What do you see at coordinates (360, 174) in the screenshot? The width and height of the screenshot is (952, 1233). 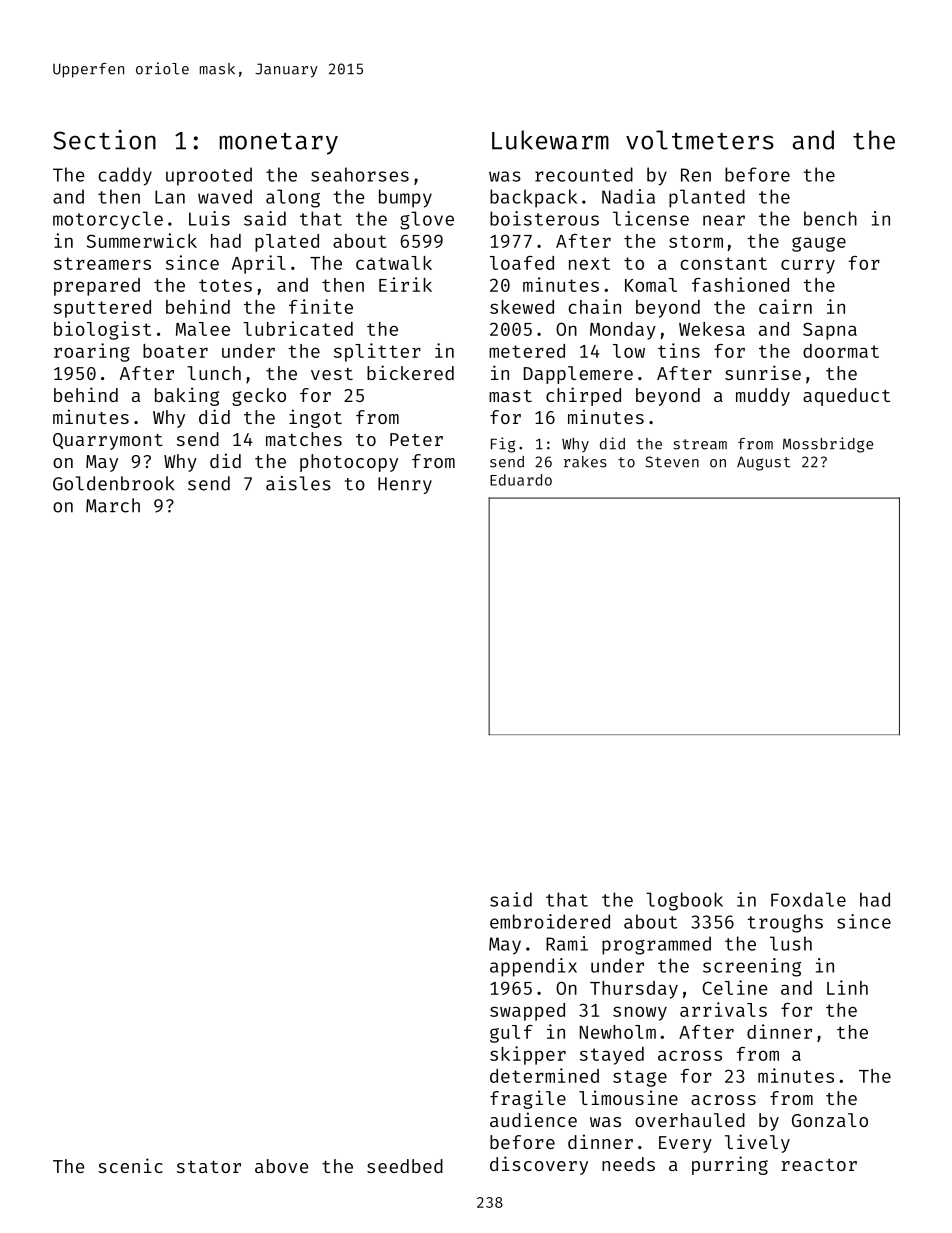 I see `seahorses` at bounding box center [360, 174].
